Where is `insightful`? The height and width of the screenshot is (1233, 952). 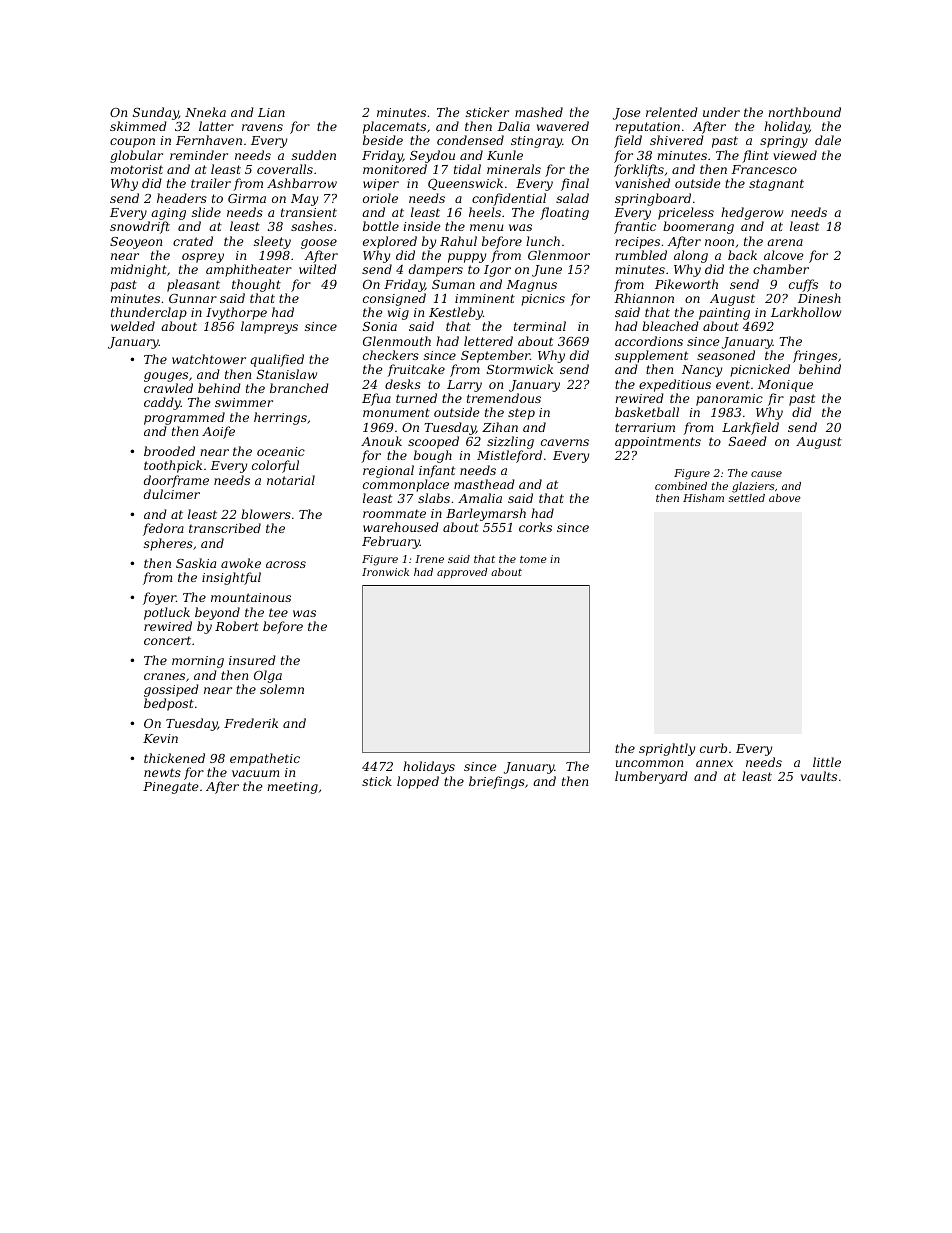
insightful is located at coordinates (231, 578).
